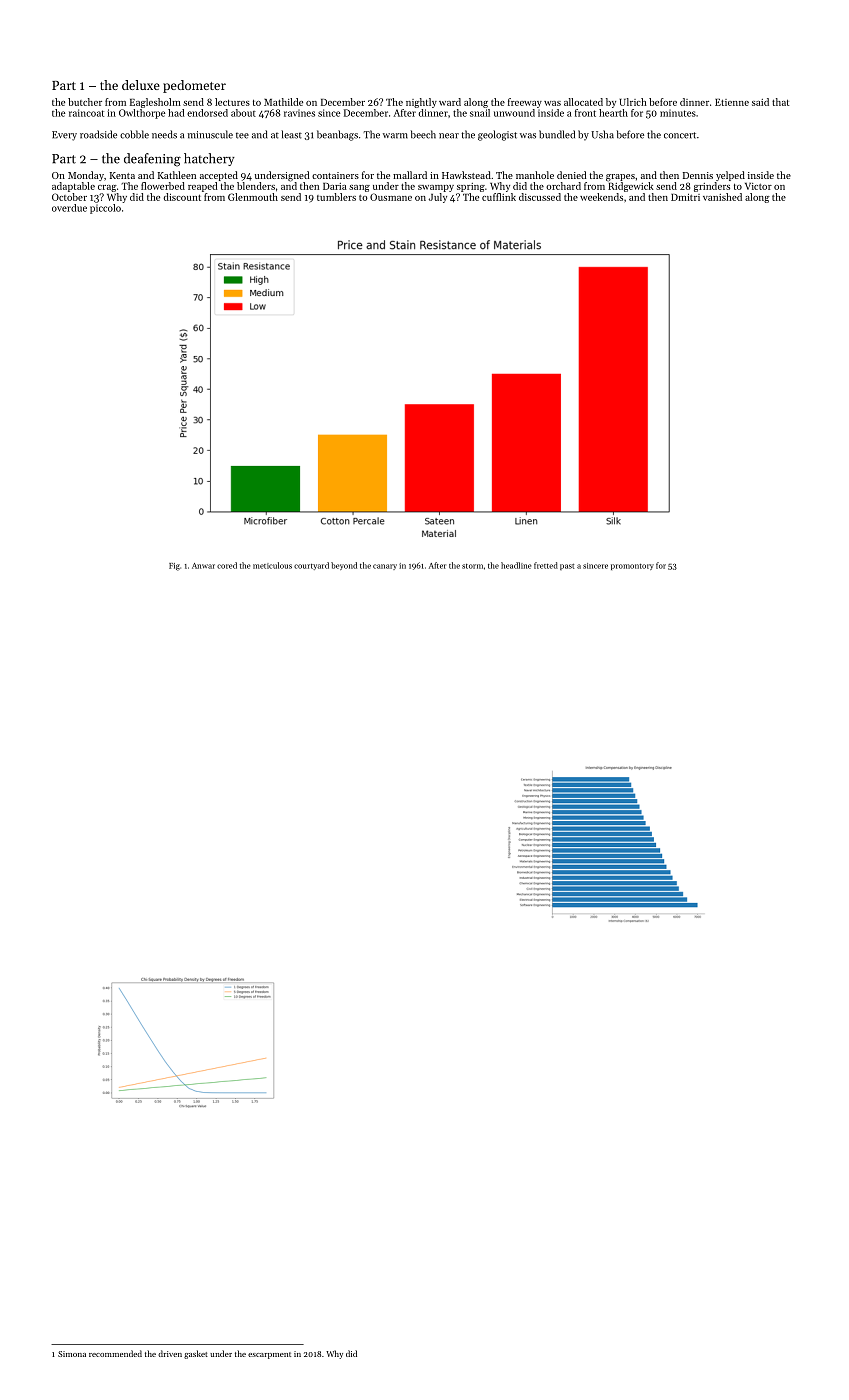 The width and height of the screenshot is (849, 1400). Describe the element at coordinates (421, 103) in the screenshot. I see `nightly` at that location.
